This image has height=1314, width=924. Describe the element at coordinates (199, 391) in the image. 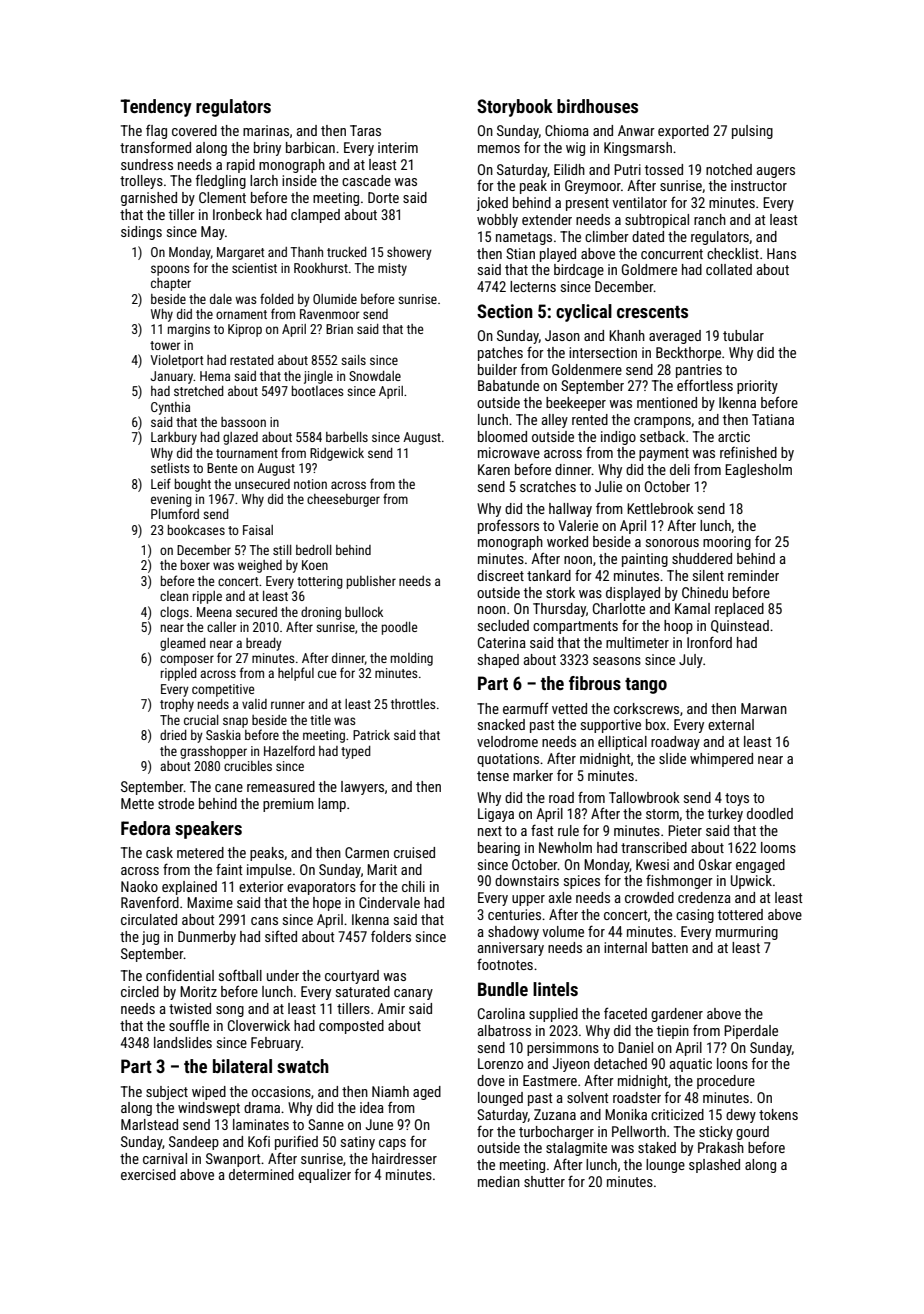

I see `stretched` at that location.
